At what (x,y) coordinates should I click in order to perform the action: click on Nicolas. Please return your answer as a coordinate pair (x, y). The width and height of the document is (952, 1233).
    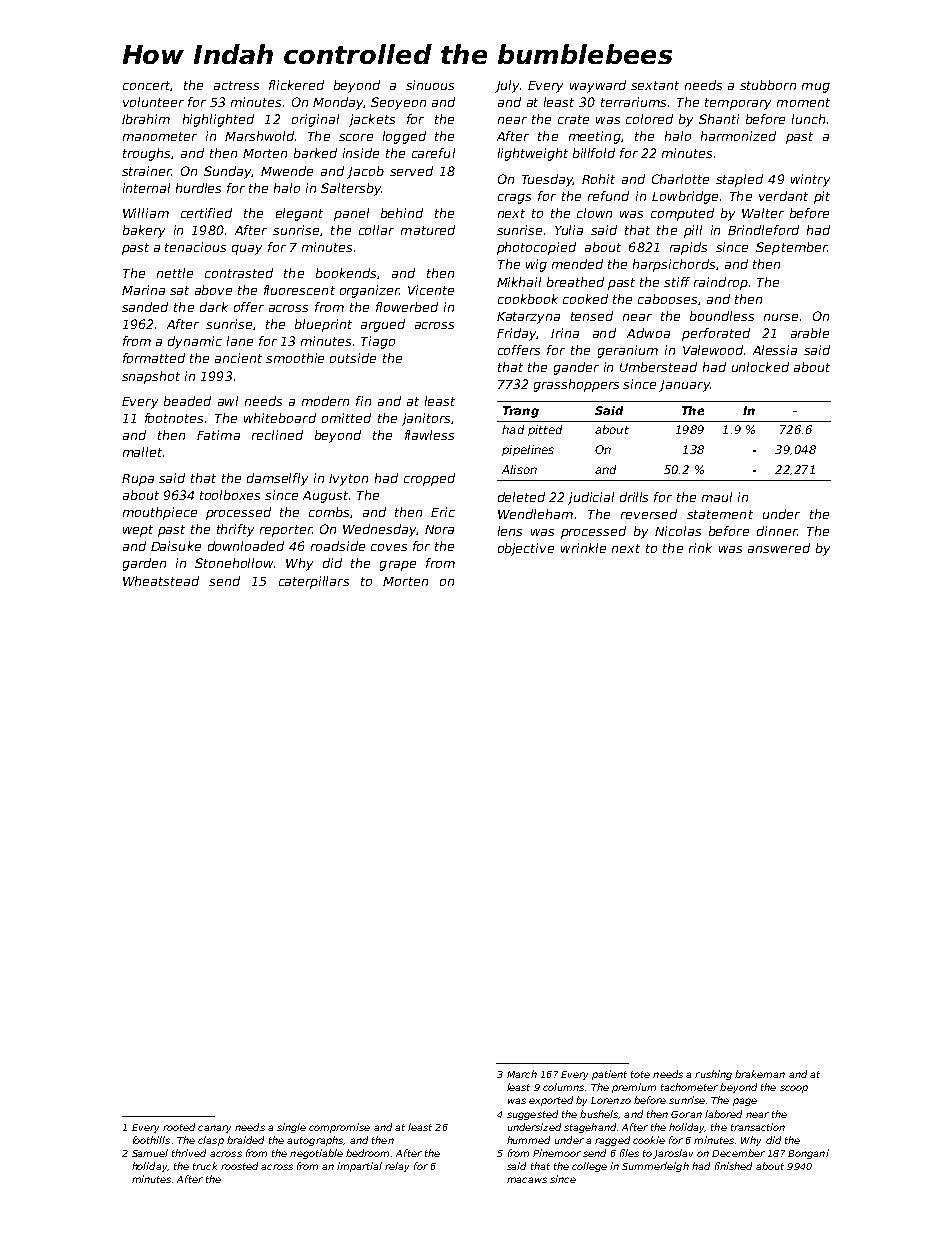
    Looking at the image, I should click on (678, 531).
